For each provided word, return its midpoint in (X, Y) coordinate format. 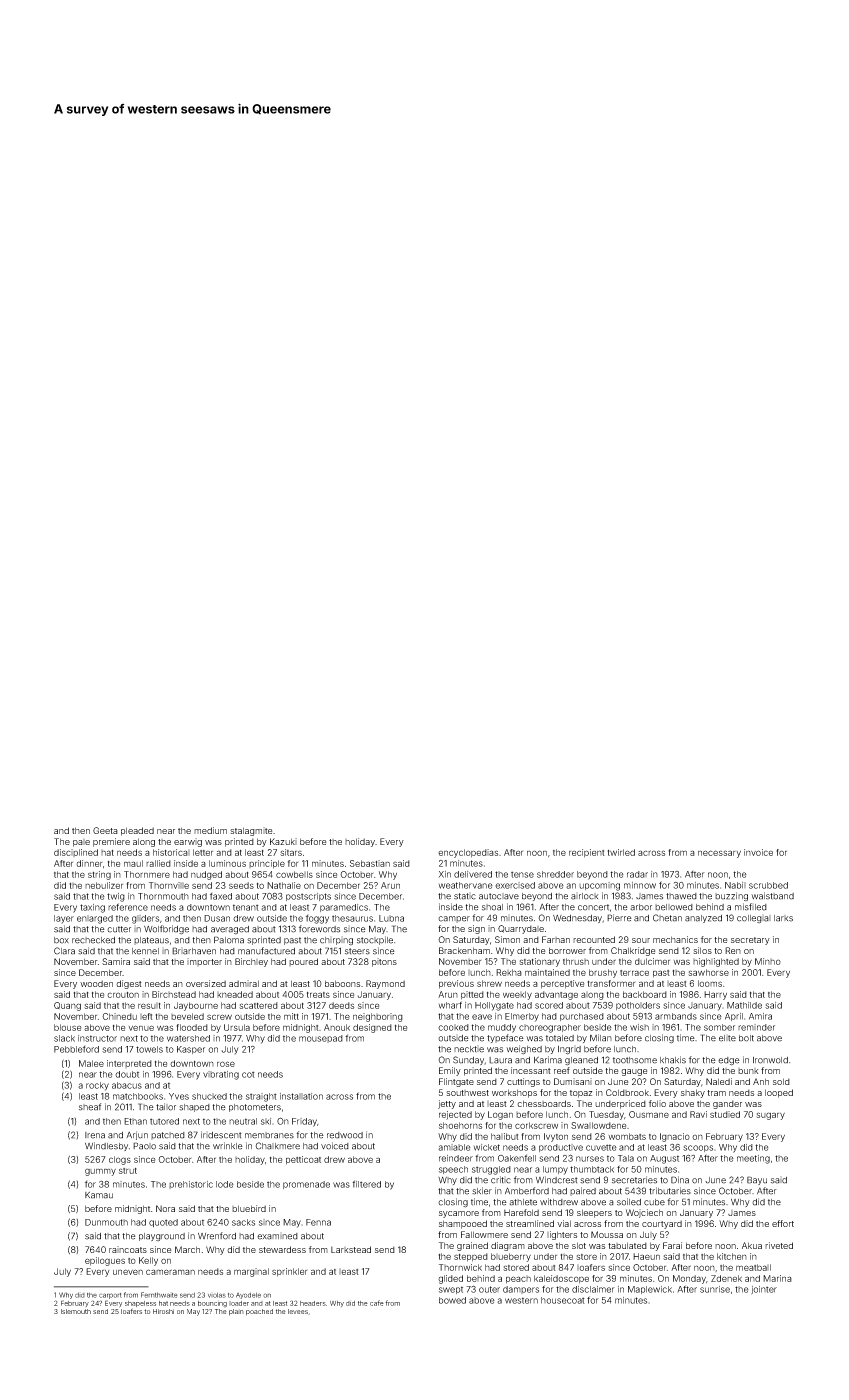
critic (501, 1180)
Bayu (757, 1180)
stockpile (375, 940)
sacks (243, 1222)
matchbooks (138, 1096)
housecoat (563, 1300)
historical (171, 852)
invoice (758, 852)
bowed (452, 1300)
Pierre (619, 918)
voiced (335, 1146)
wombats (627, 1136)
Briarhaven (194, 951)
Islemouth (76, 1311)
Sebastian (370, 863)
